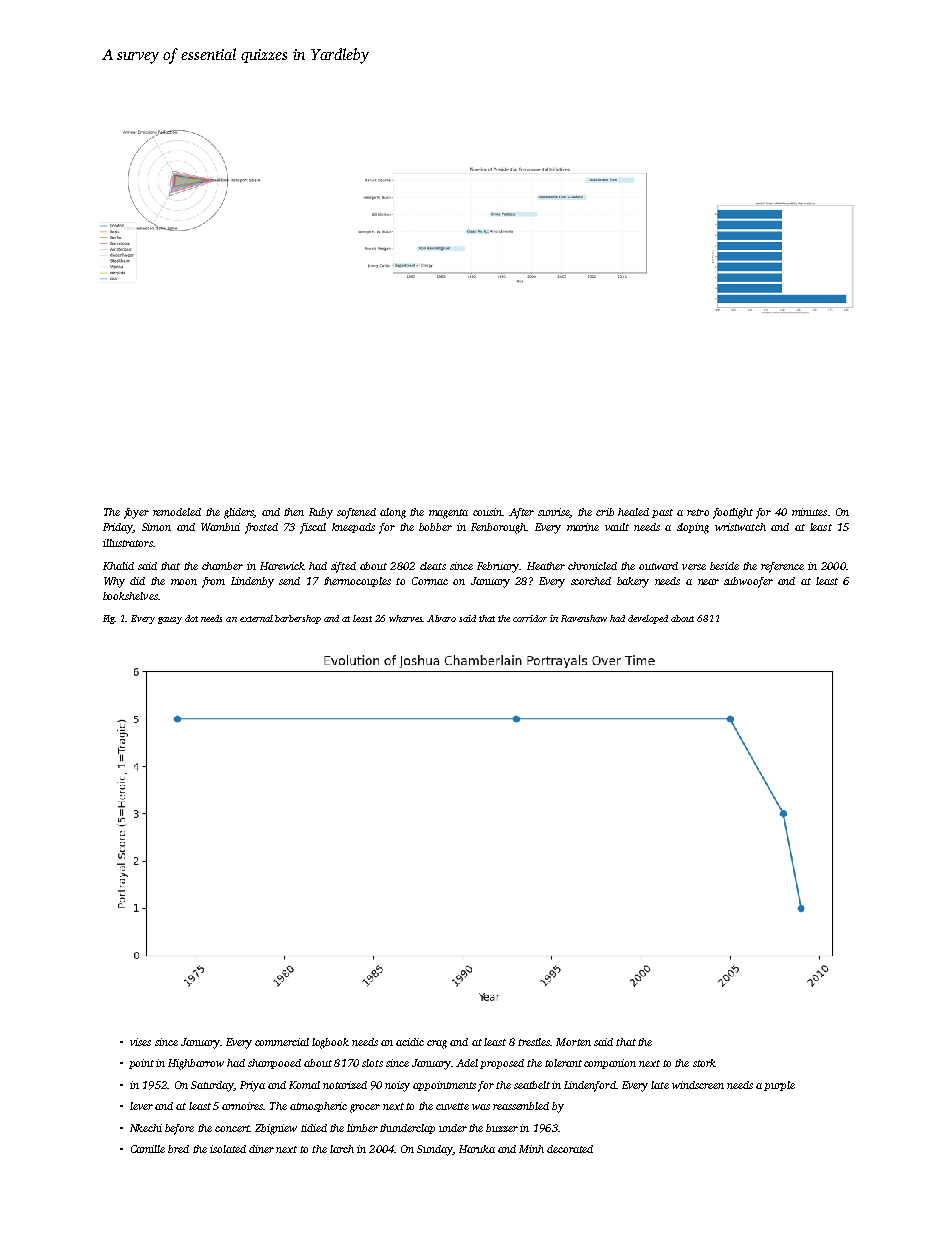 This page has width=952, height=1233. What do you see at coordinates (779, 1086) in the page?
I see `purple` at bounding box center [779, 1086].
